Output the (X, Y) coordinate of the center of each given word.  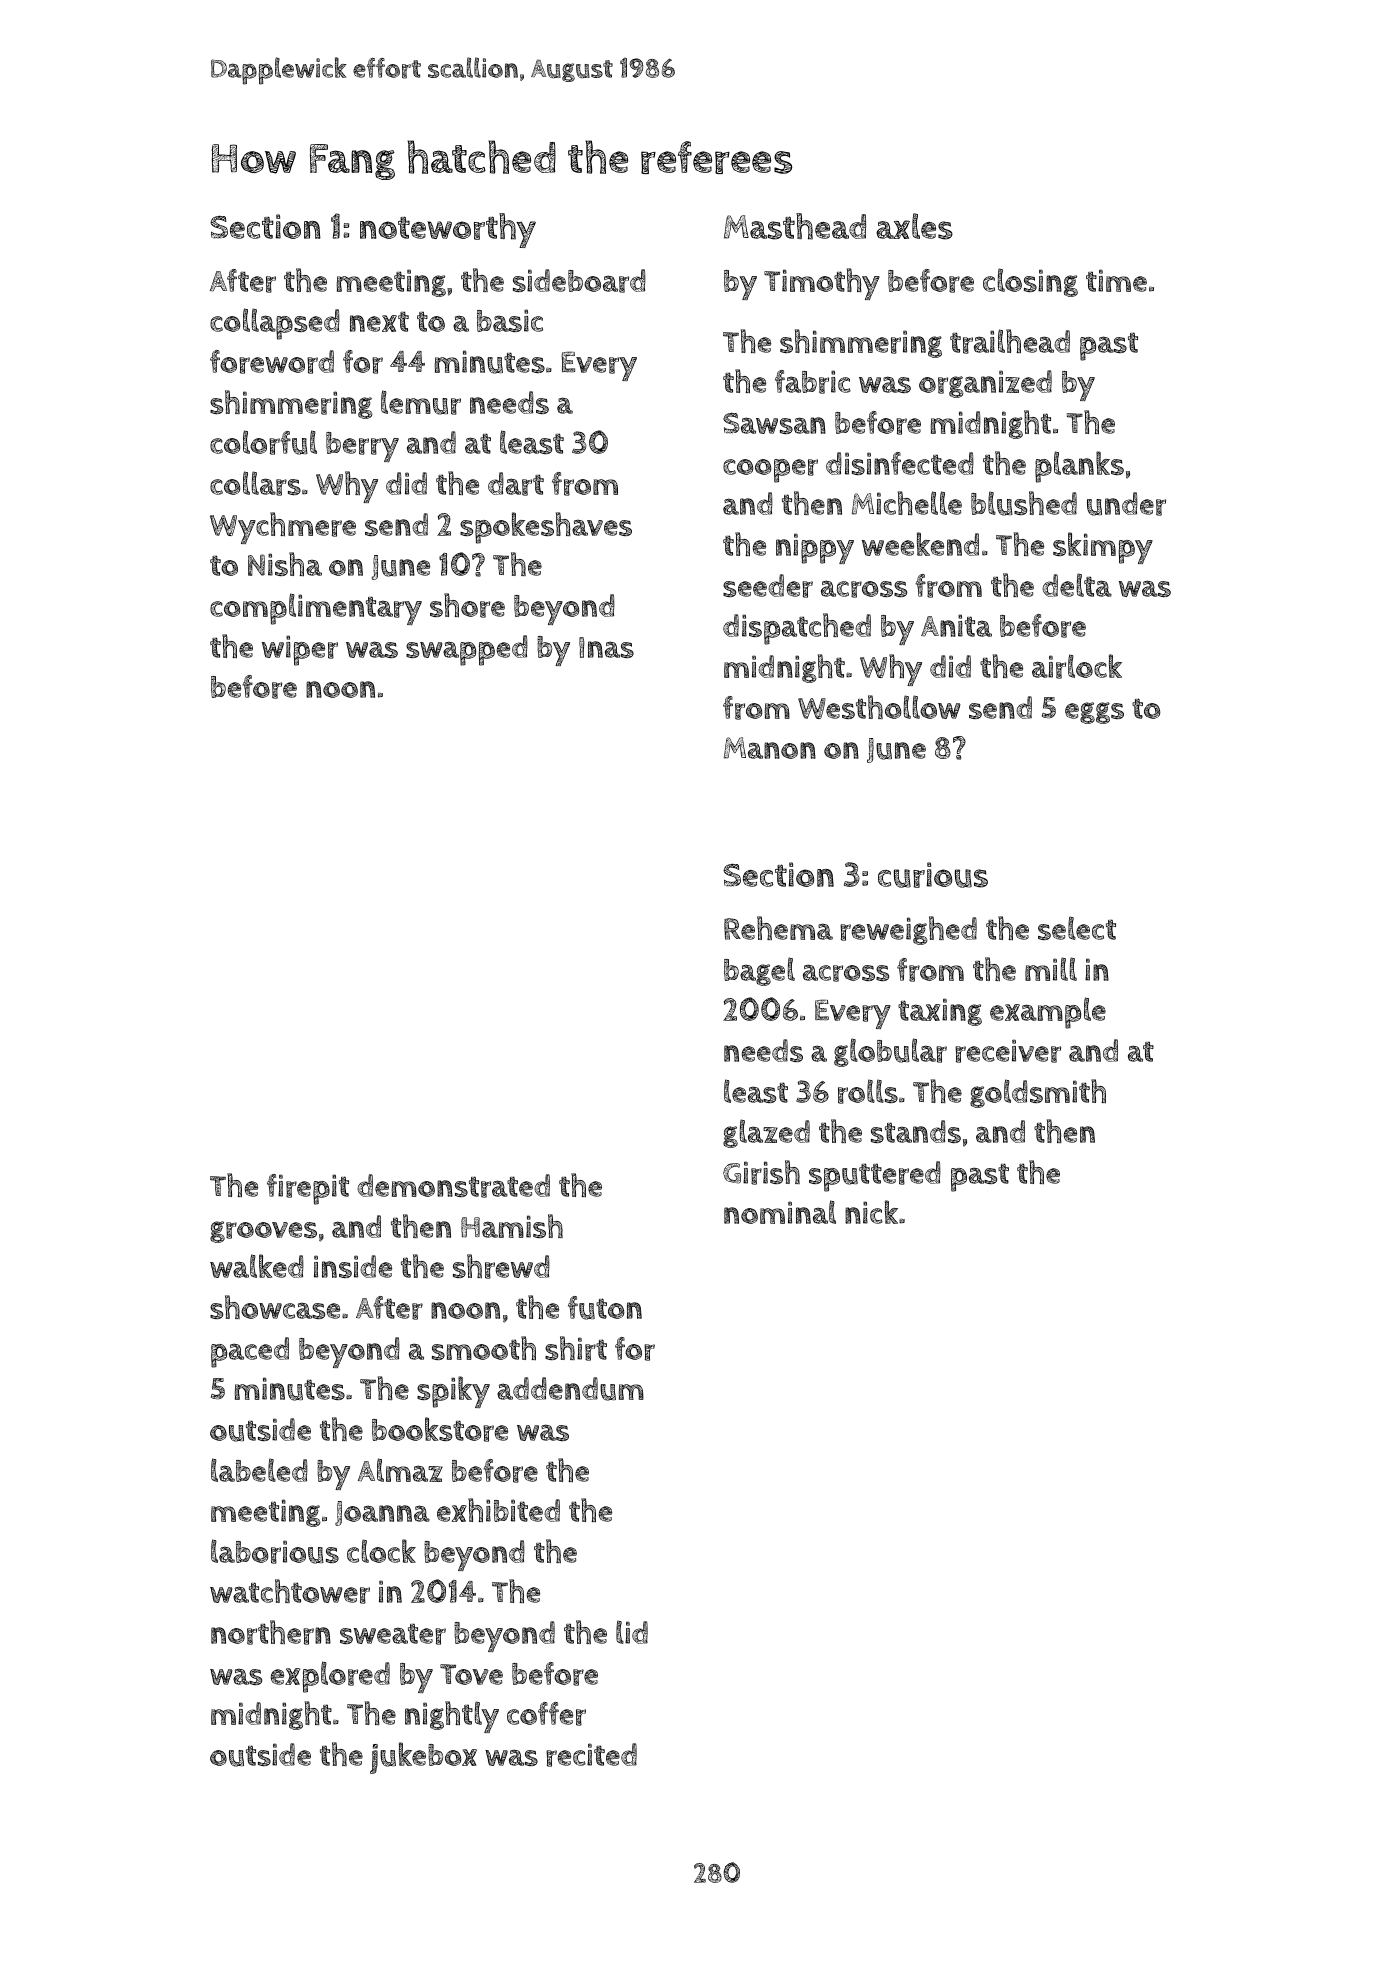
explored (330, 1677)
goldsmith (1038, 1093)
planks (1079, 467)
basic (510, 320)
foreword (272, 362)
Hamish (512, 1226)
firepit (308, 1189)
